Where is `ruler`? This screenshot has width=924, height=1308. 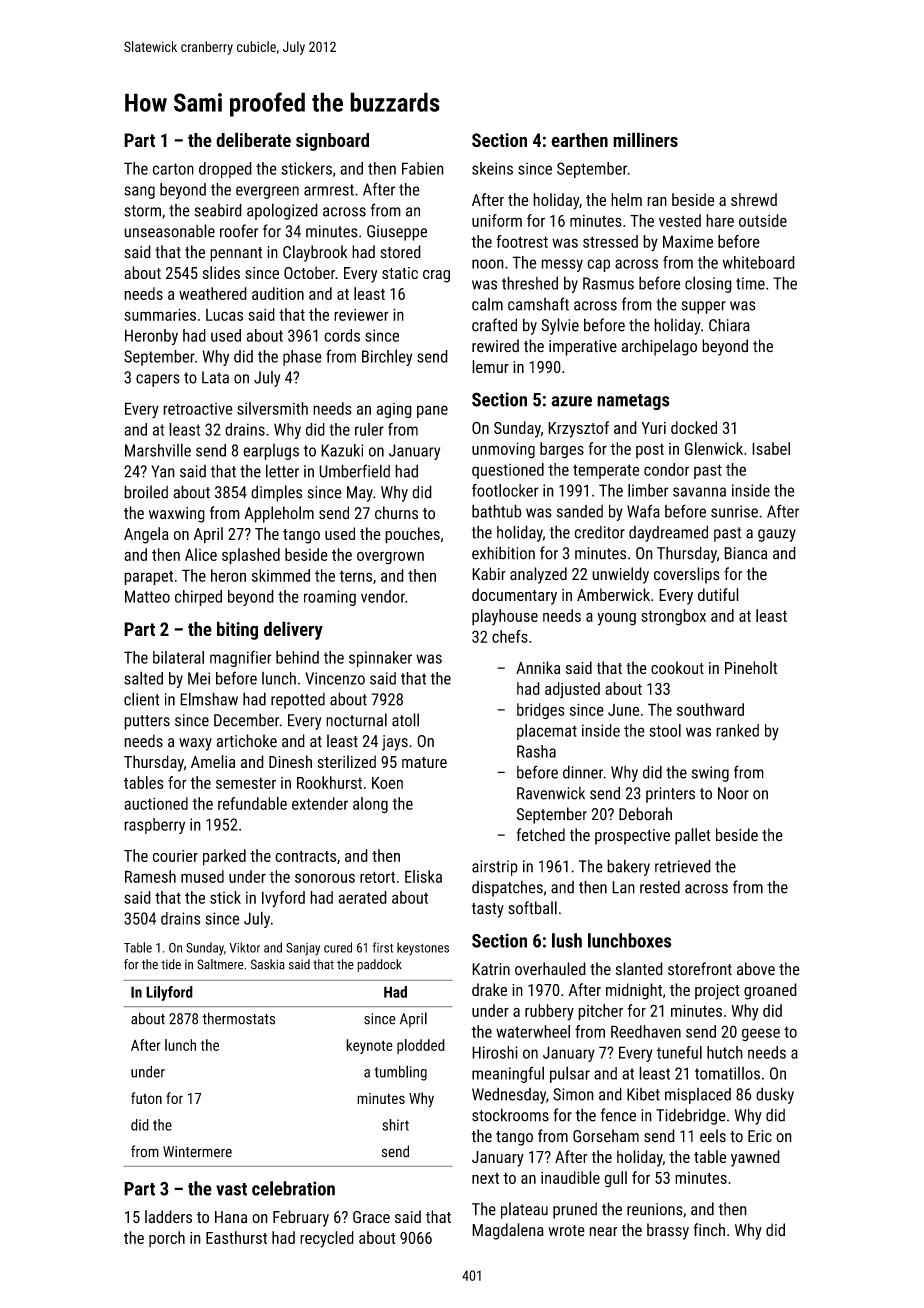
ruler is located at coordinates (369, 429).
